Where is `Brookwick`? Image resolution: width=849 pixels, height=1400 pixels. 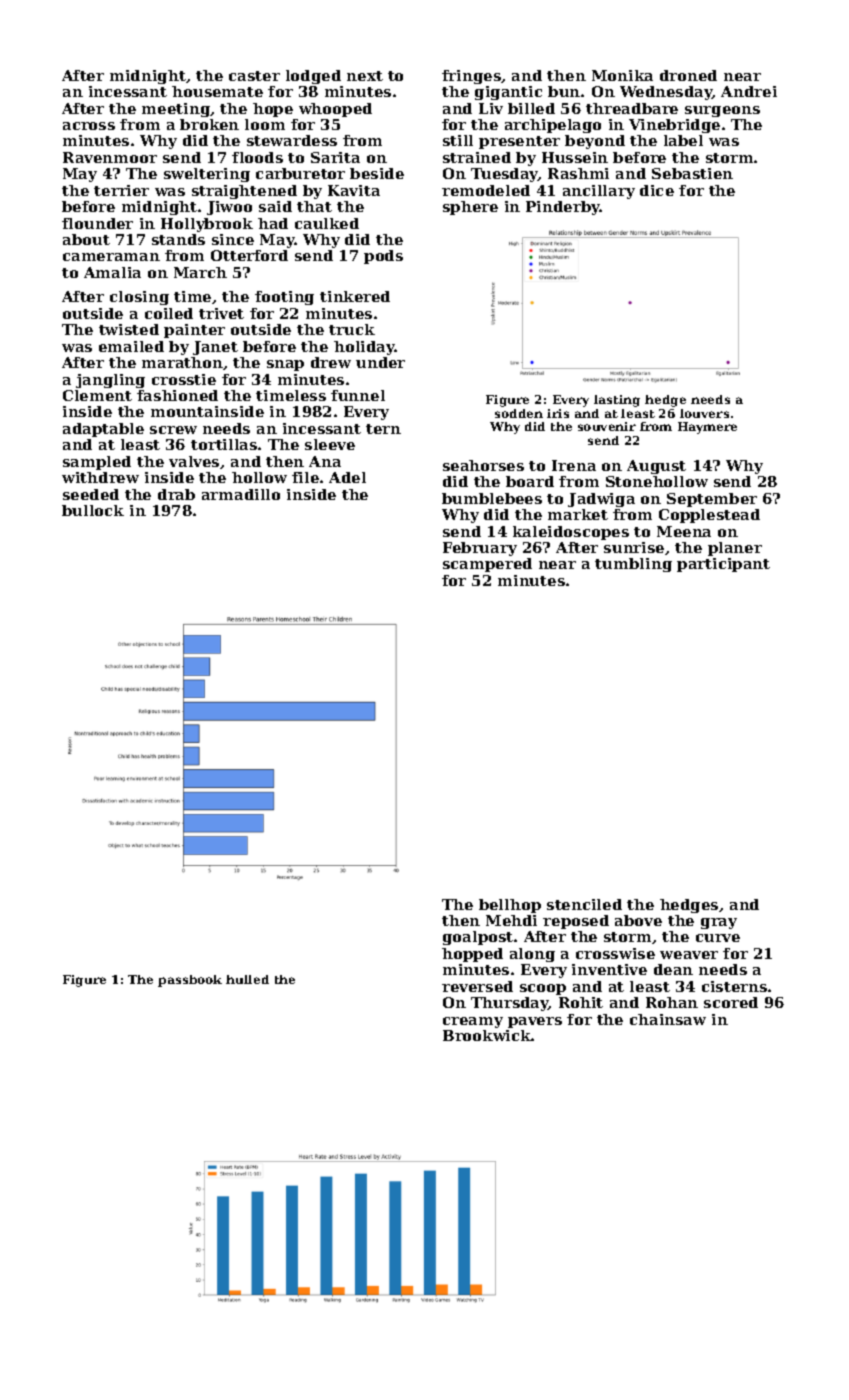 Brookwick is located at coordinates (487, 1035).
